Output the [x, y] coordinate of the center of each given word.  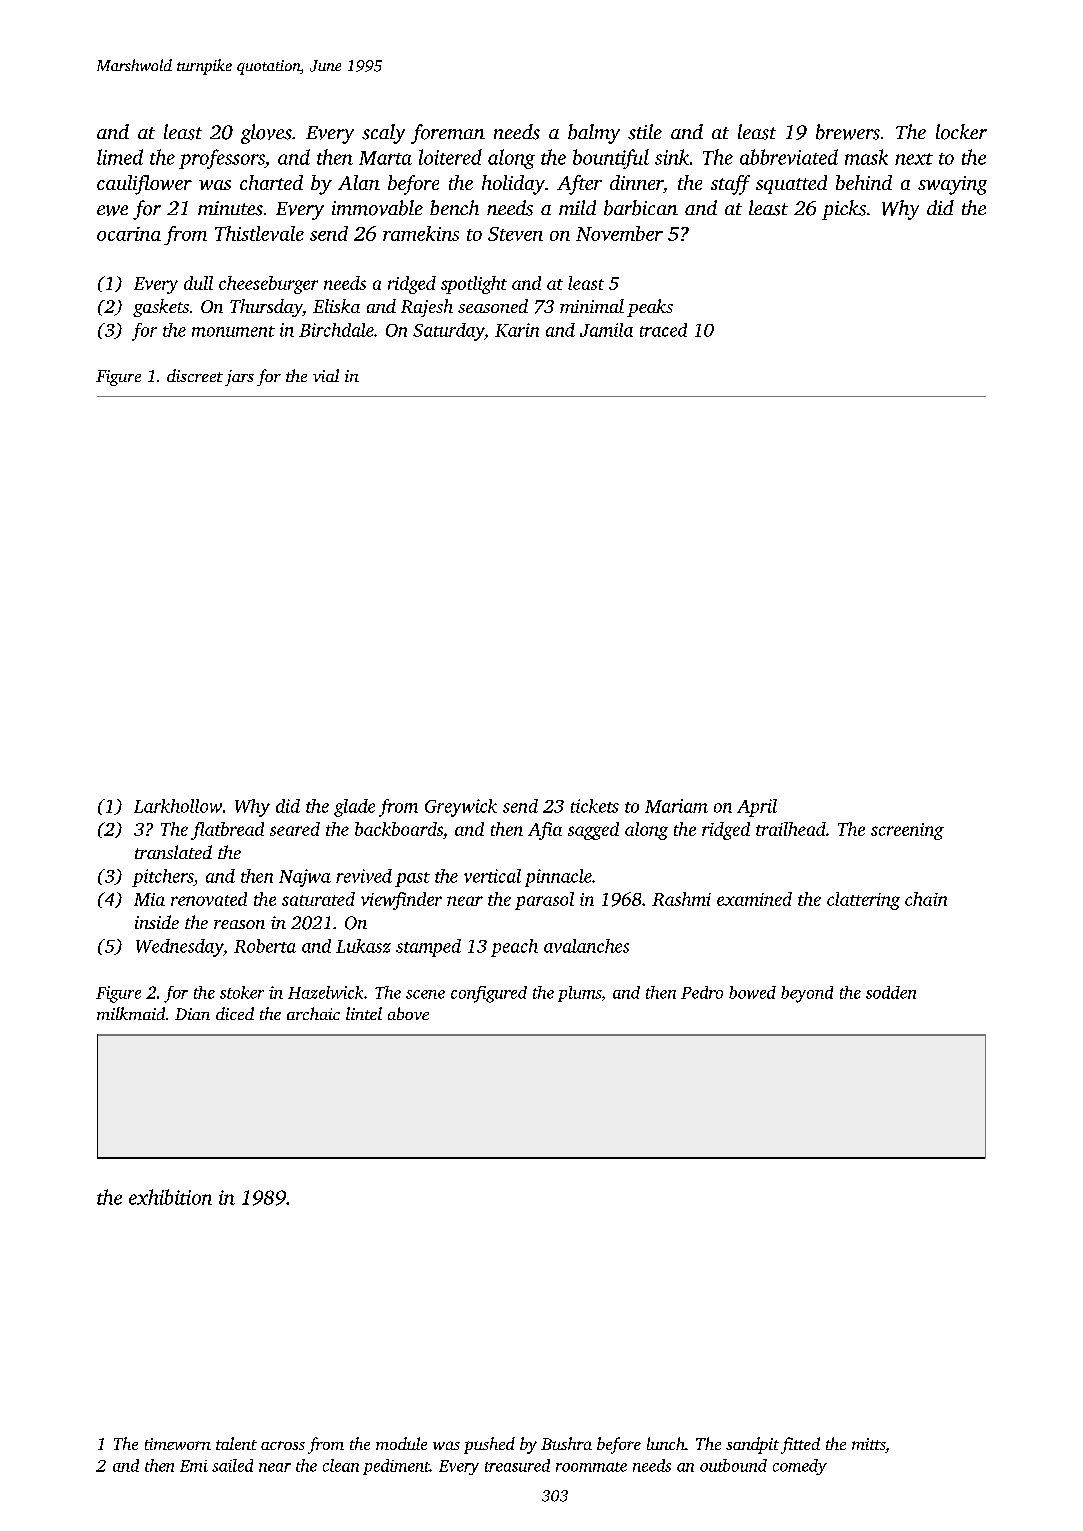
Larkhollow [178, 806]
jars [239, 378]
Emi [194, 1466]
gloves [266, 134]
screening [907, 831]
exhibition [170, 1197]
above [408, 1013]
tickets [595, 806]
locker [961, 132]
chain [926, 899]
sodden [891, 992]
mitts [868, 1444]
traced [663, 330]
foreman [448, 134]
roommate [591, 1467]
